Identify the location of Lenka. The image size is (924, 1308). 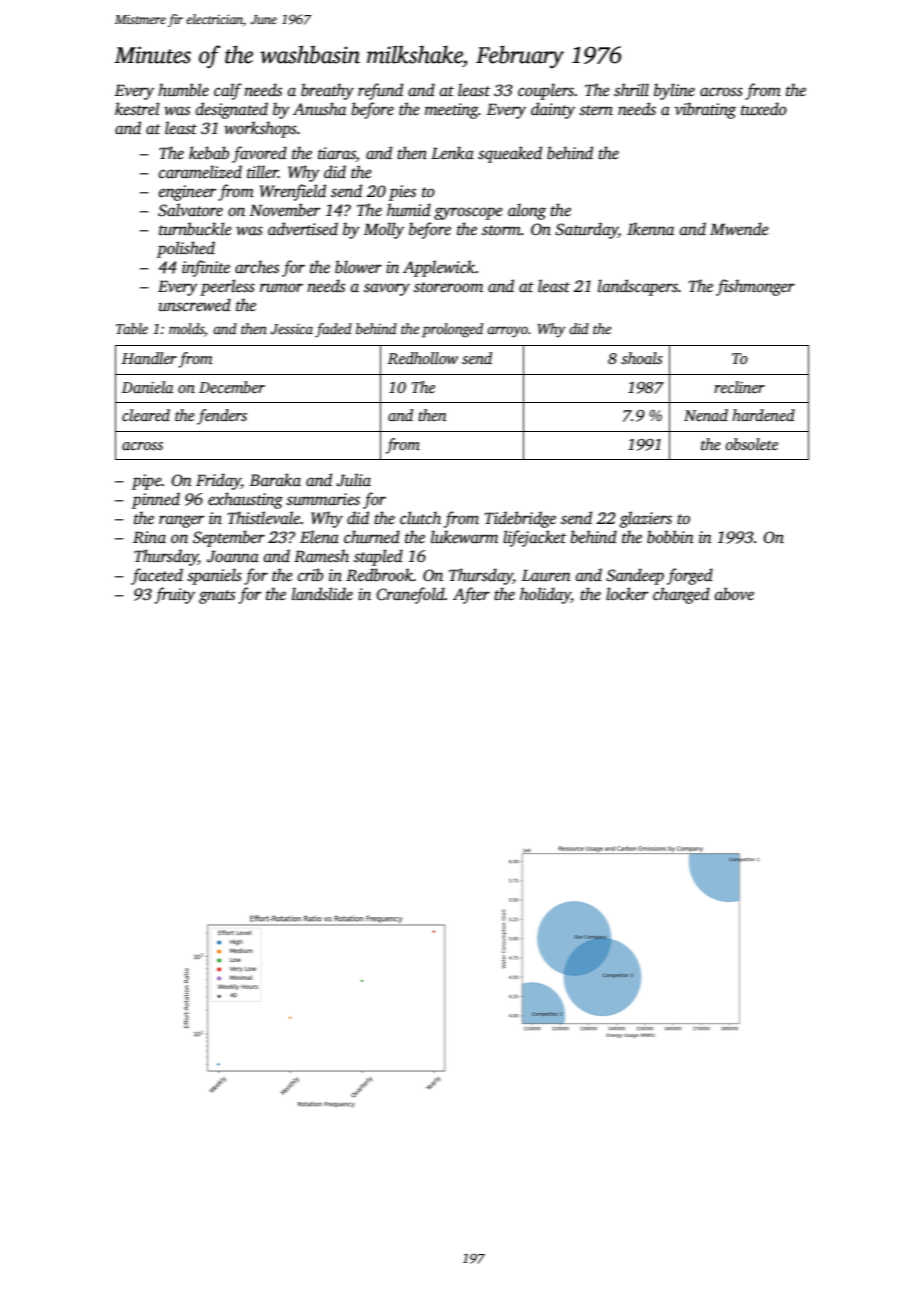
(452, 153).
